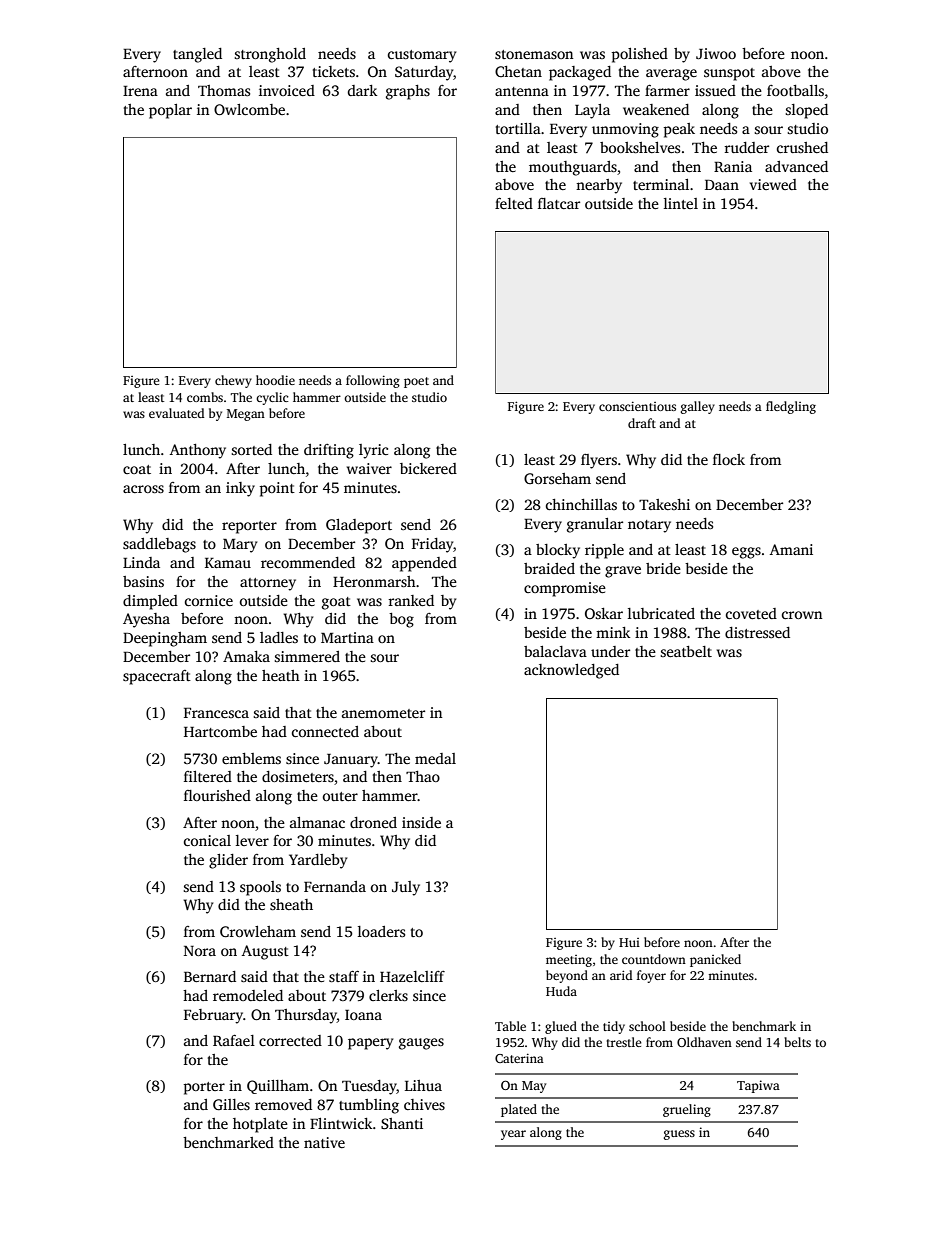 The height and width of the page is (1233, 952). I want to click on crown, so click(802, 615).
